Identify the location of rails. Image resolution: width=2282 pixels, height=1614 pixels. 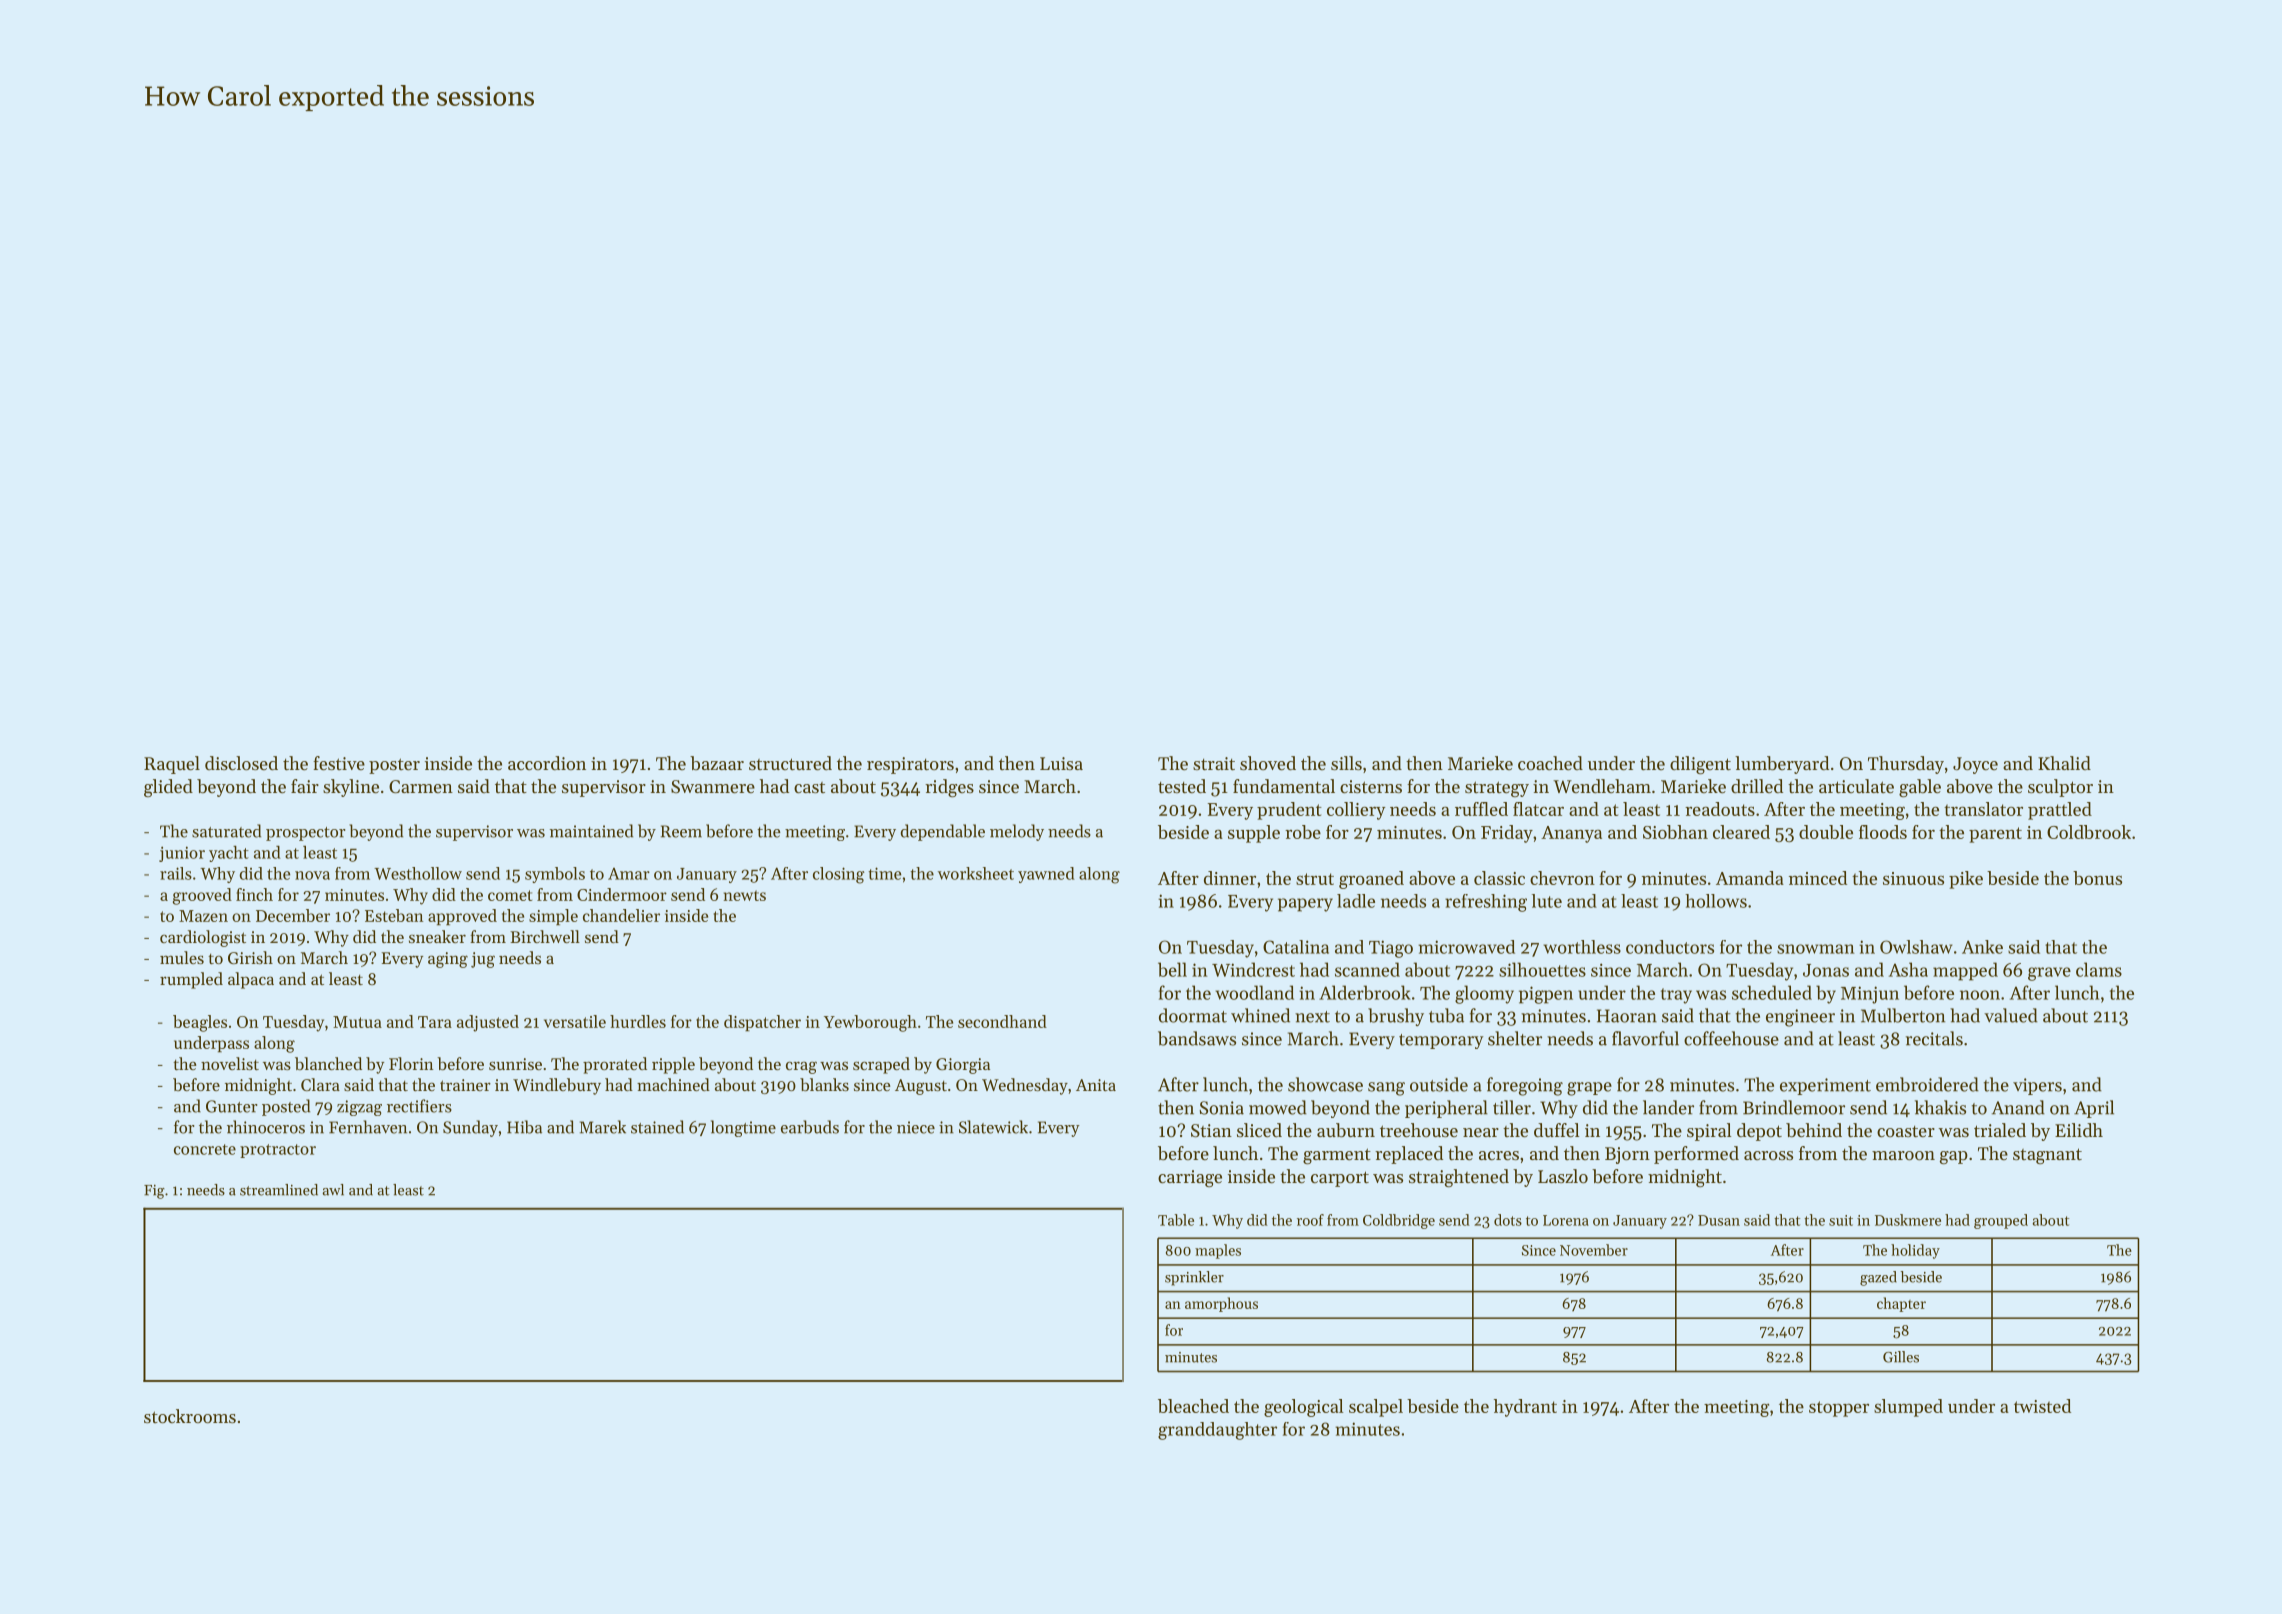
(176, 873).
